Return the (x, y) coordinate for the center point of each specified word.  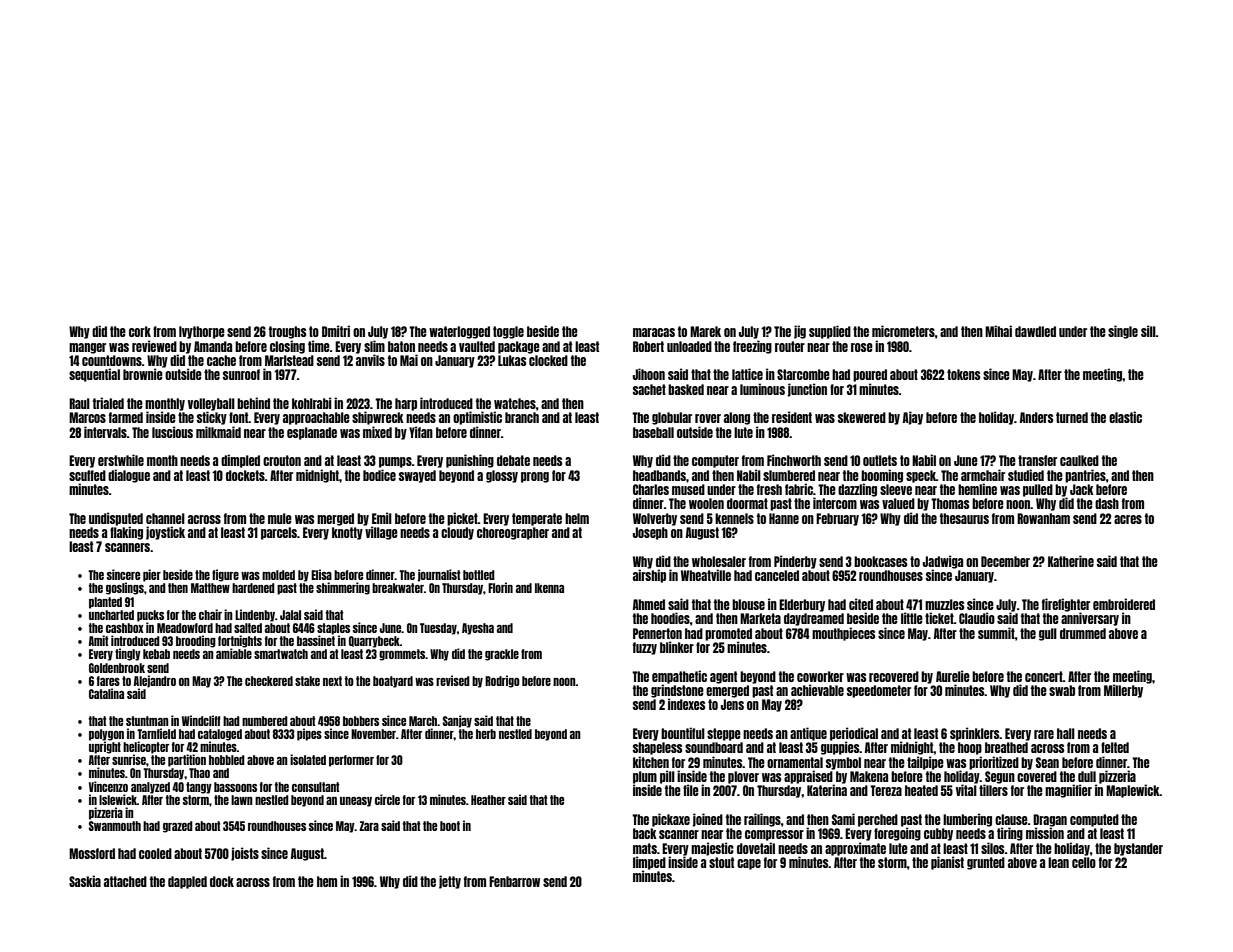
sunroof (241, 374)
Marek (705, 331)
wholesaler (719, 561)
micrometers (903, 331)
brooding (196, 641)
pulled (1038, 490)
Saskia (85, 881)
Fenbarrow (514, 881)
